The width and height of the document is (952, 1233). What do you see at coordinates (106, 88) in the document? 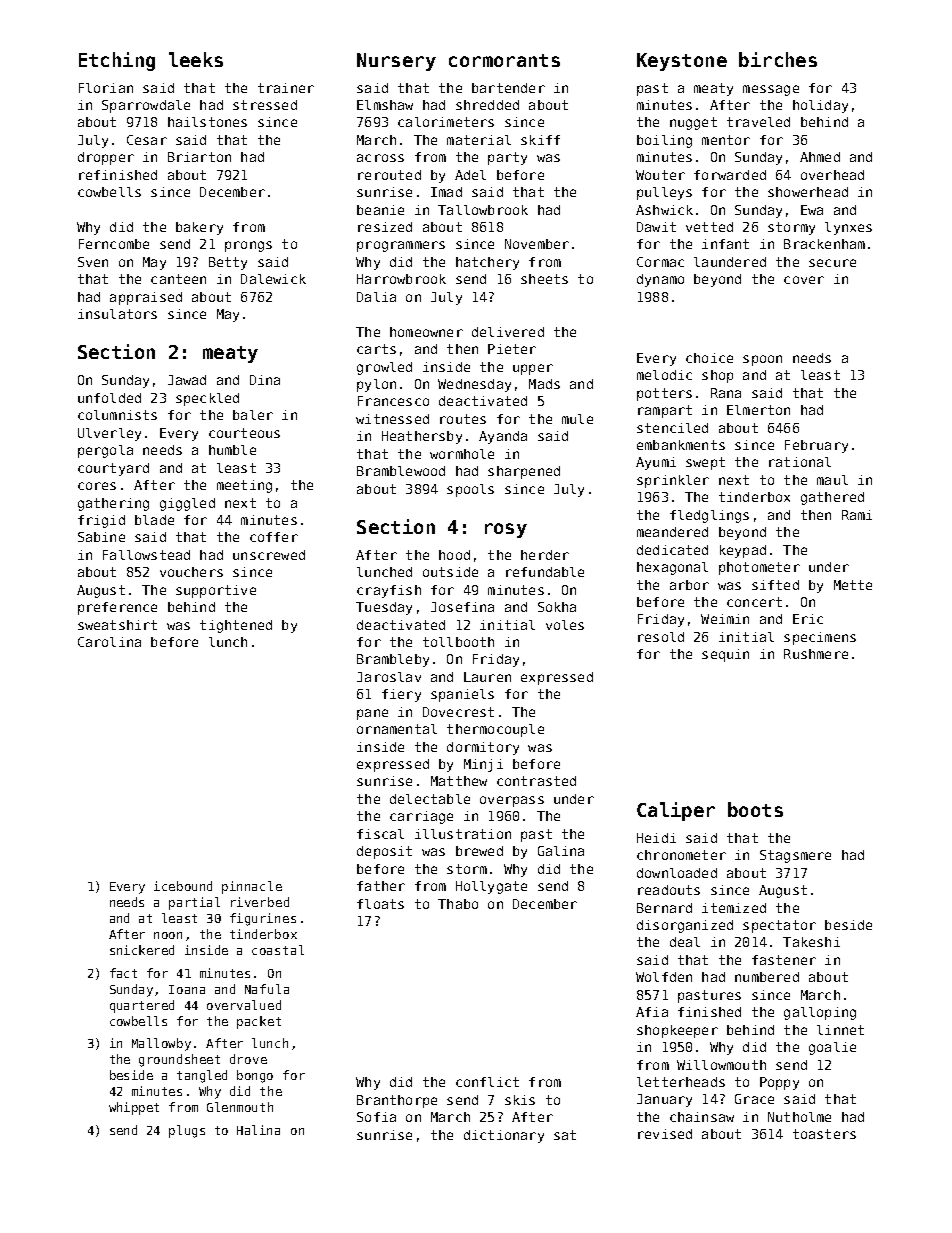
I see `Florian` at bounding box center [106, 88].
